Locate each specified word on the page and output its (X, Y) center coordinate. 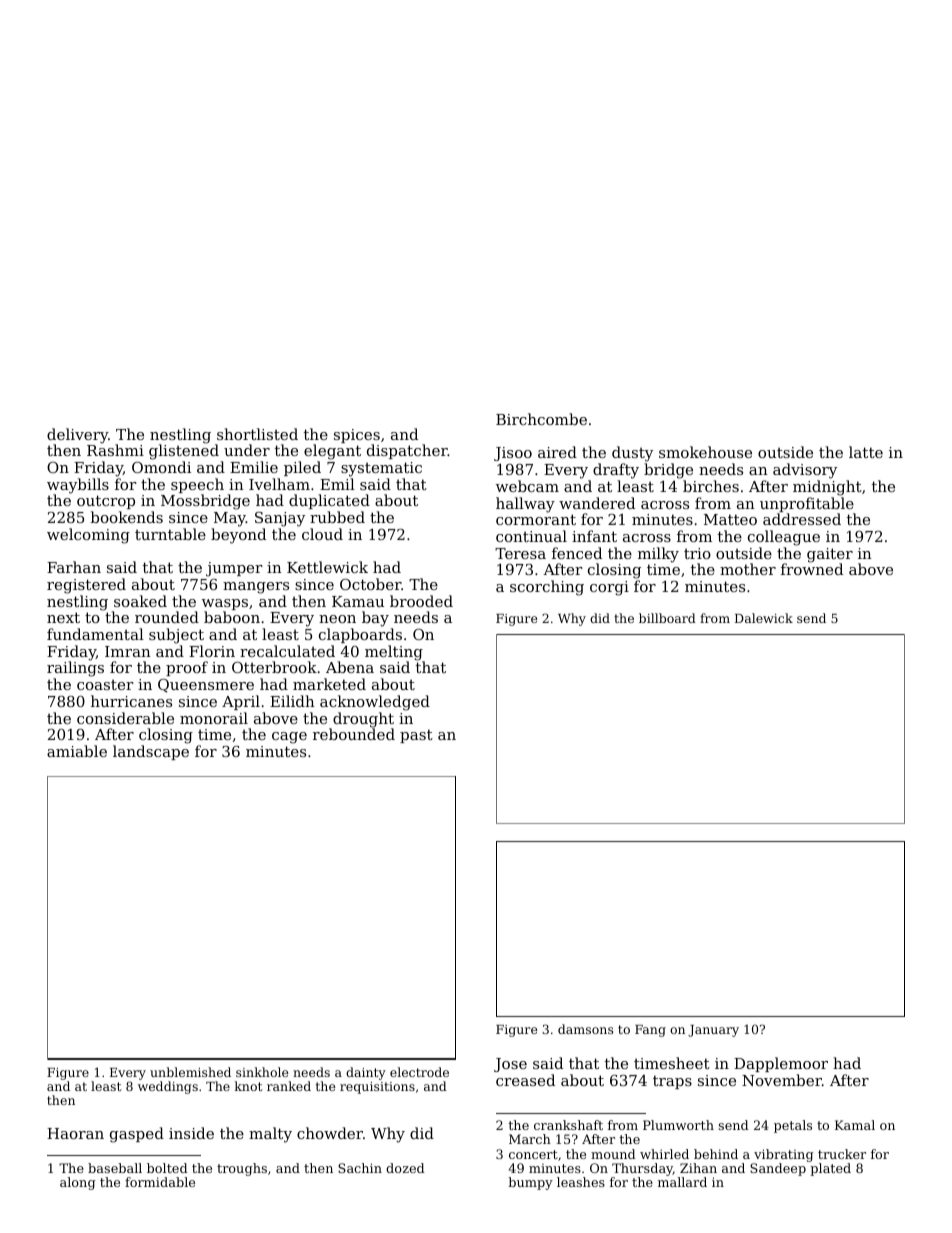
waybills (78, 486)
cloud (322, 534)
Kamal (855, 1125)
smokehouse (705, 452)
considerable (125, 718)
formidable (160, 1182)
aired (557, 452)
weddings (168, 1087)
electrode (419, 1072)
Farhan (74, 567)
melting (395, 653)
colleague (784, 538)
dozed (405, 1168)
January (713, 1031)
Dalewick (764, 618)
